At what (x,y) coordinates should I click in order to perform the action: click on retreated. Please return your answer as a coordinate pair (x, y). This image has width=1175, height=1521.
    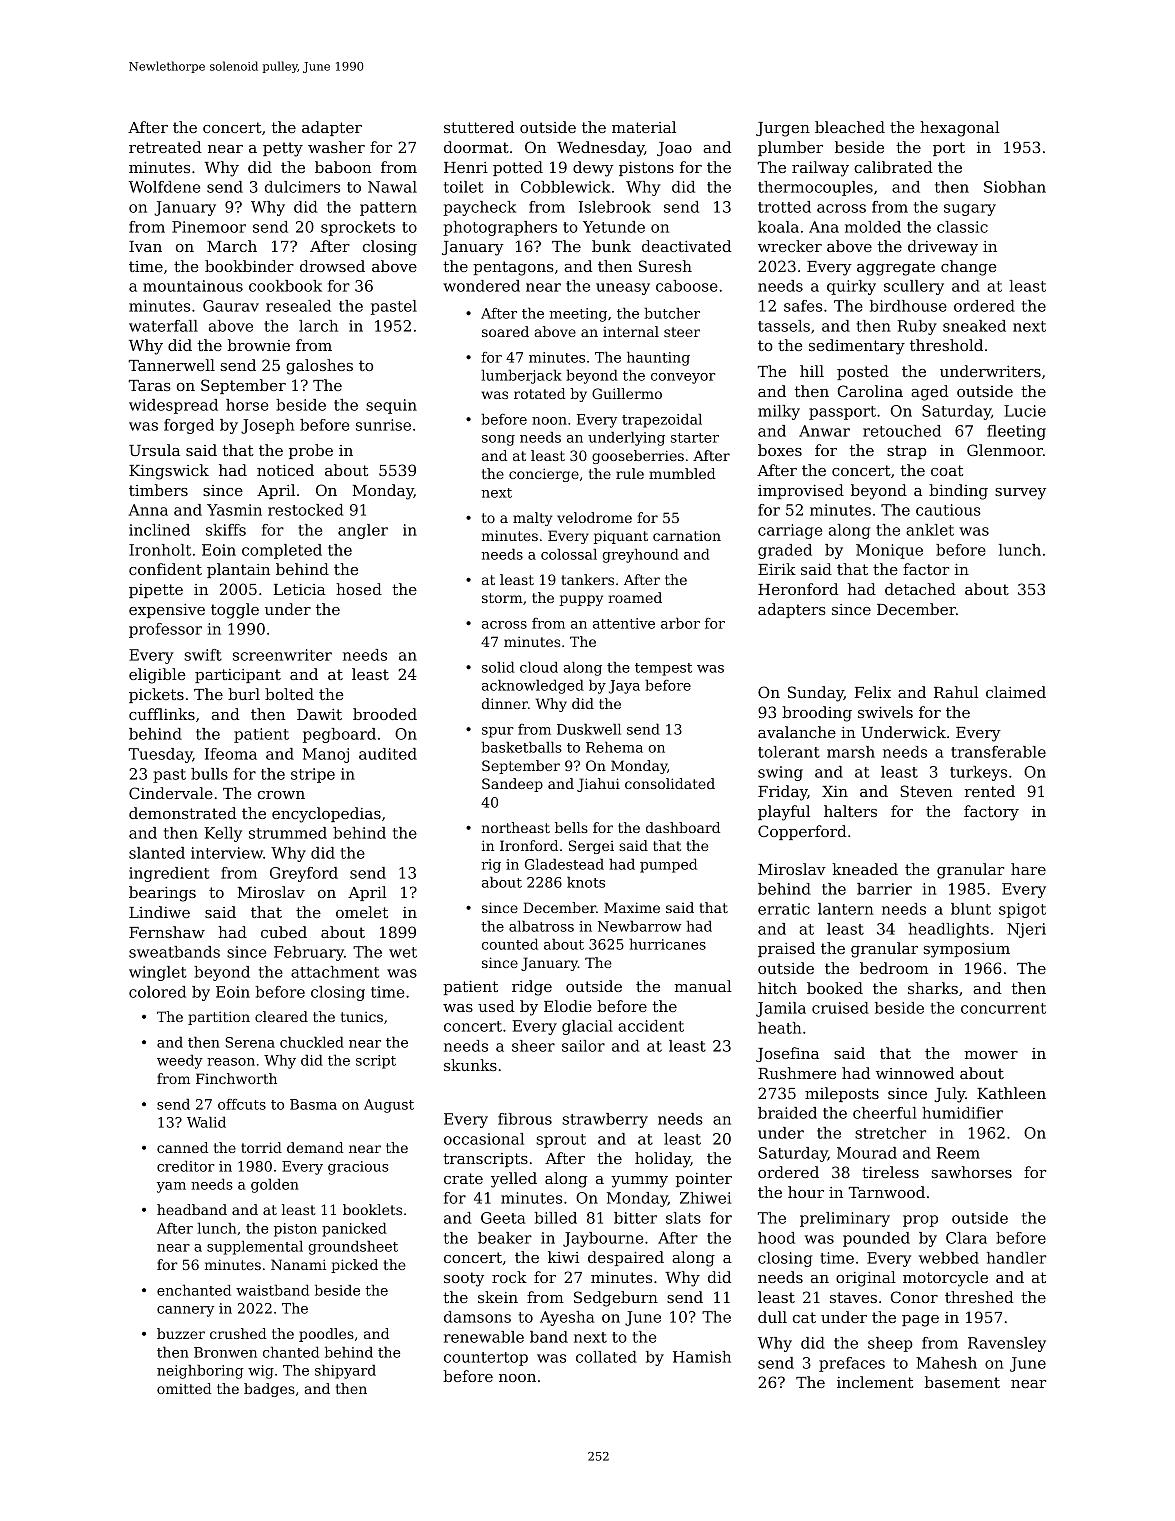
    Looking at the image, I should click on (165, 147).
